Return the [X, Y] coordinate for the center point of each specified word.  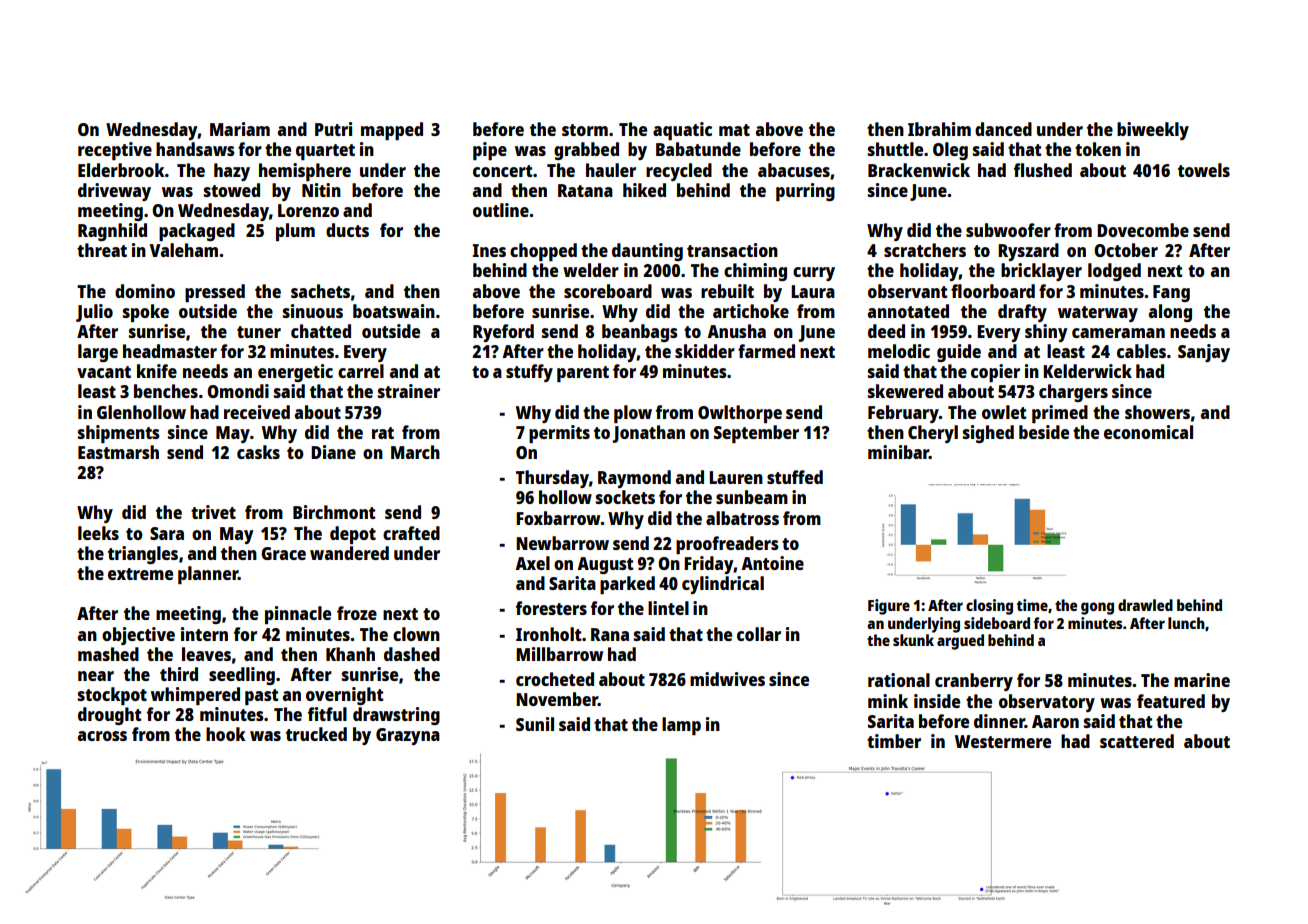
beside [1044, 432]
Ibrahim [939, 129]
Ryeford [503, 333]
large [98, 353]
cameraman [1118, 333]
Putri [333, 129]
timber [894, 741]
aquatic [682, 131]
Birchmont [334, 512]
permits [559, 434]
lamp [681, 726]
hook [226, 734]
